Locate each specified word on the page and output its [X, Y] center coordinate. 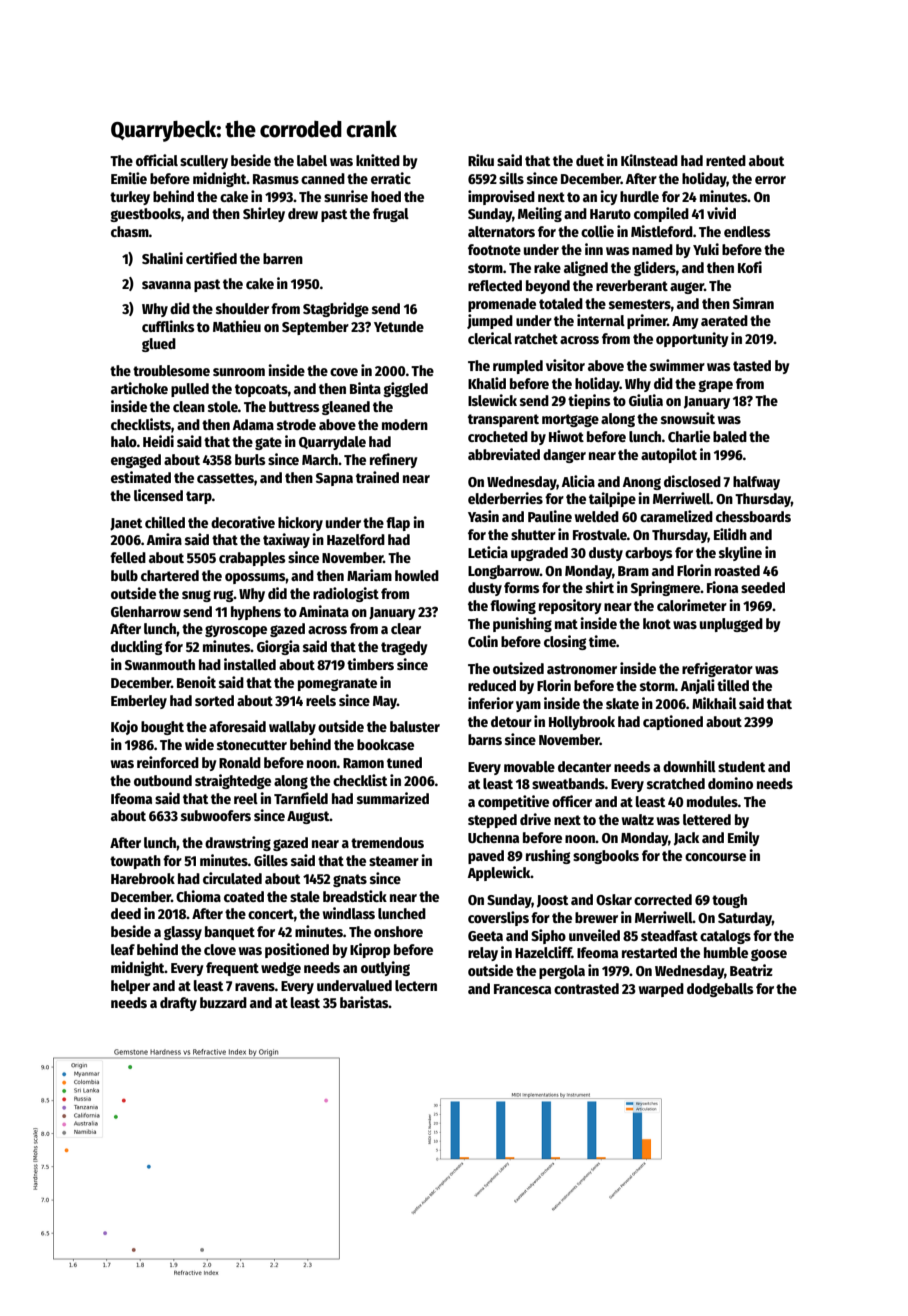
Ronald [240, 762]
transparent [503, 420]
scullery [204, 162]
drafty [178, 1004]
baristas [364, 1002]
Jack [686, 839]
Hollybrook [582, 723]
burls [250, 459]
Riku [481, 160]
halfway [756, 483]
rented [726, 160]
